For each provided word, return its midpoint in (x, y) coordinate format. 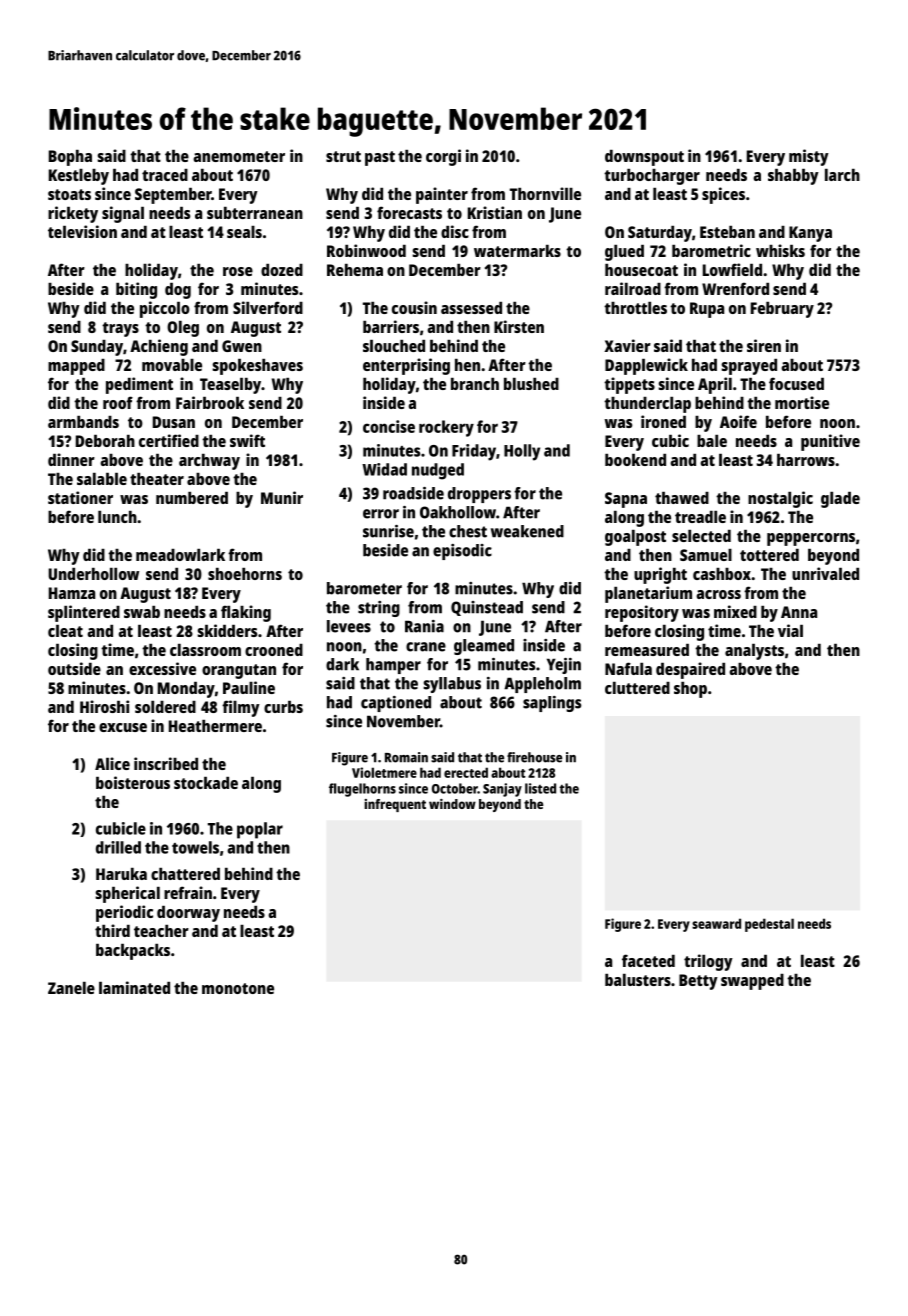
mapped (76, 367)
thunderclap (647, 405)
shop (690, 690)
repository (642, 613)
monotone (238, 988)
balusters (638, 980)
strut (343, 156)
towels (195, 847)
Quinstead (487, 608)
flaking (246, 613)
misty (809, 157)
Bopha (70, 158)
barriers (391, 326)
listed (540, 788)
